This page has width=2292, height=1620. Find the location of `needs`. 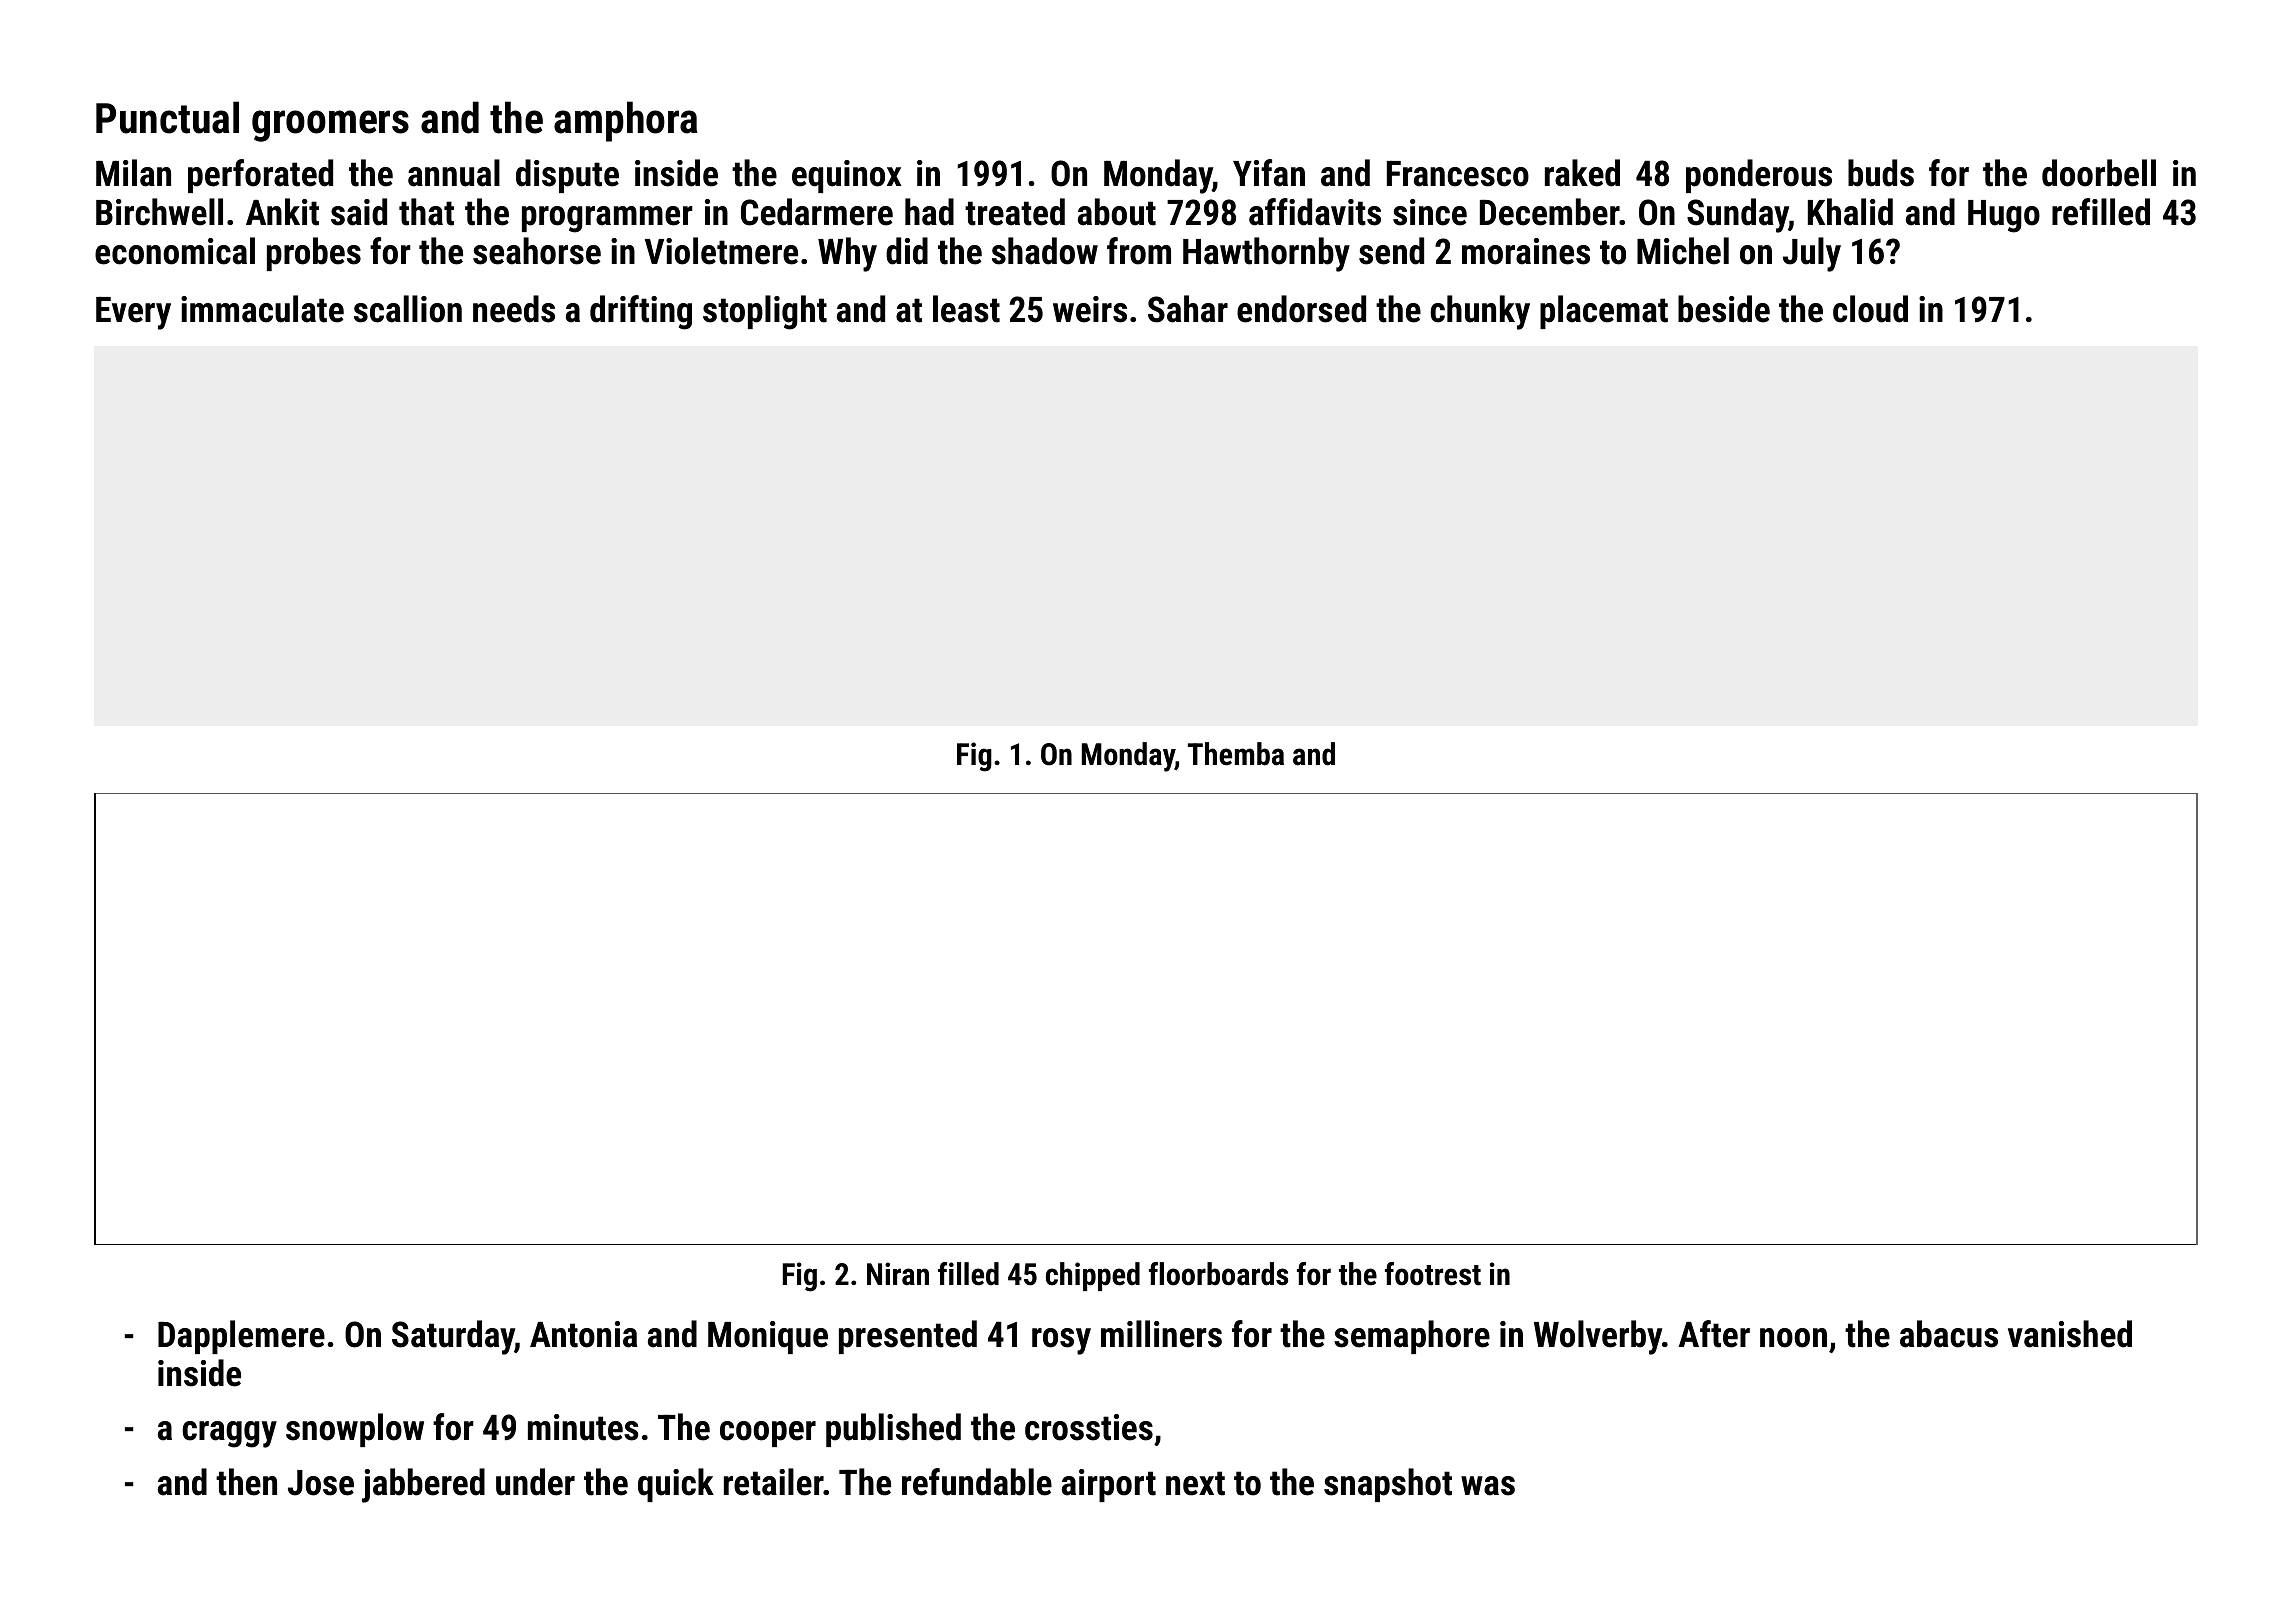

needs is located at coordinates (514, 309).
